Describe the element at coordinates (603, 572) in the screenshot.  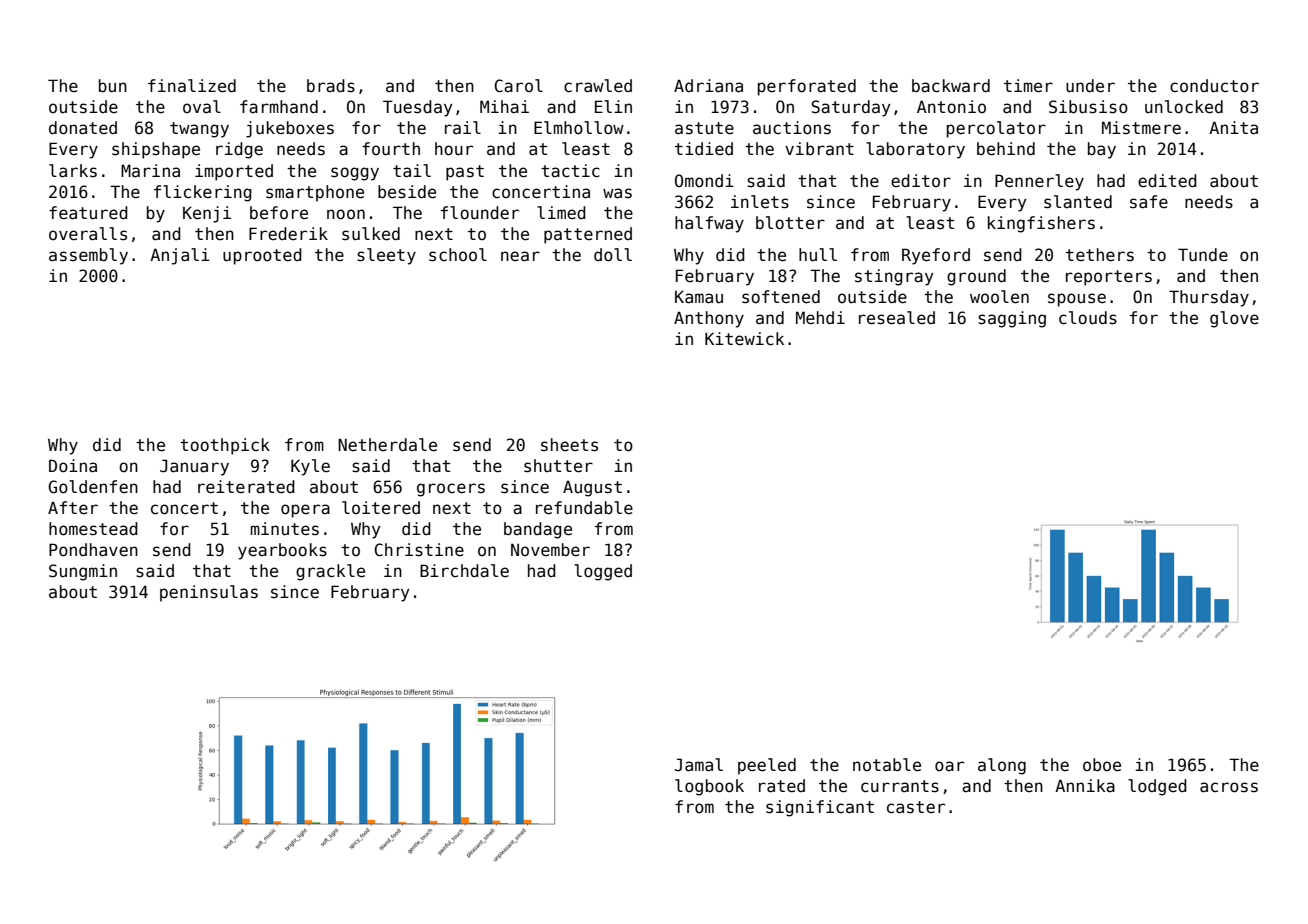
I see `logged` at that location.
